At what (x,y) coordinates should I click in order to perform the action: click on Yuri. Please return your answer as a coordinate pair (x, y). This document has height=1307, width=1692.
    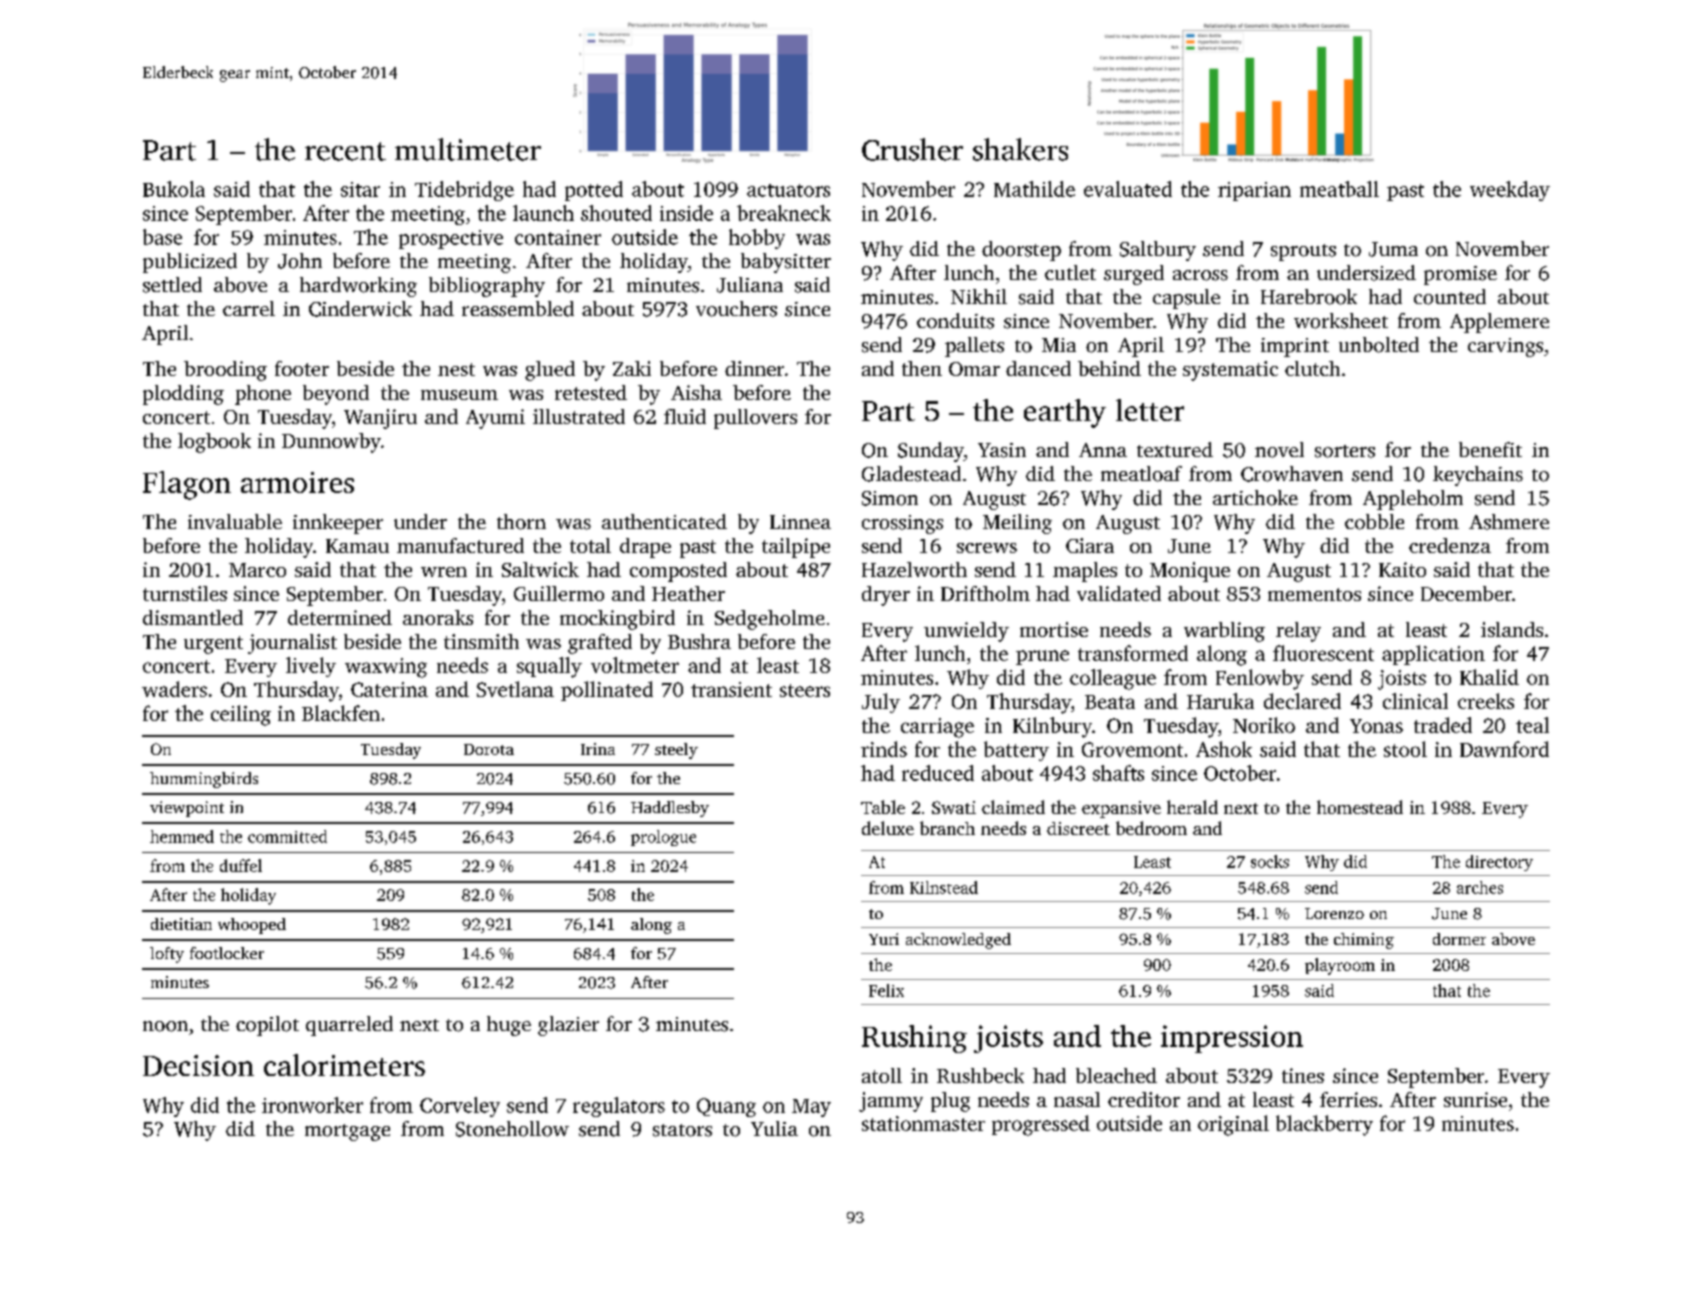
    Looking at the image, I should click on (884, 939).
